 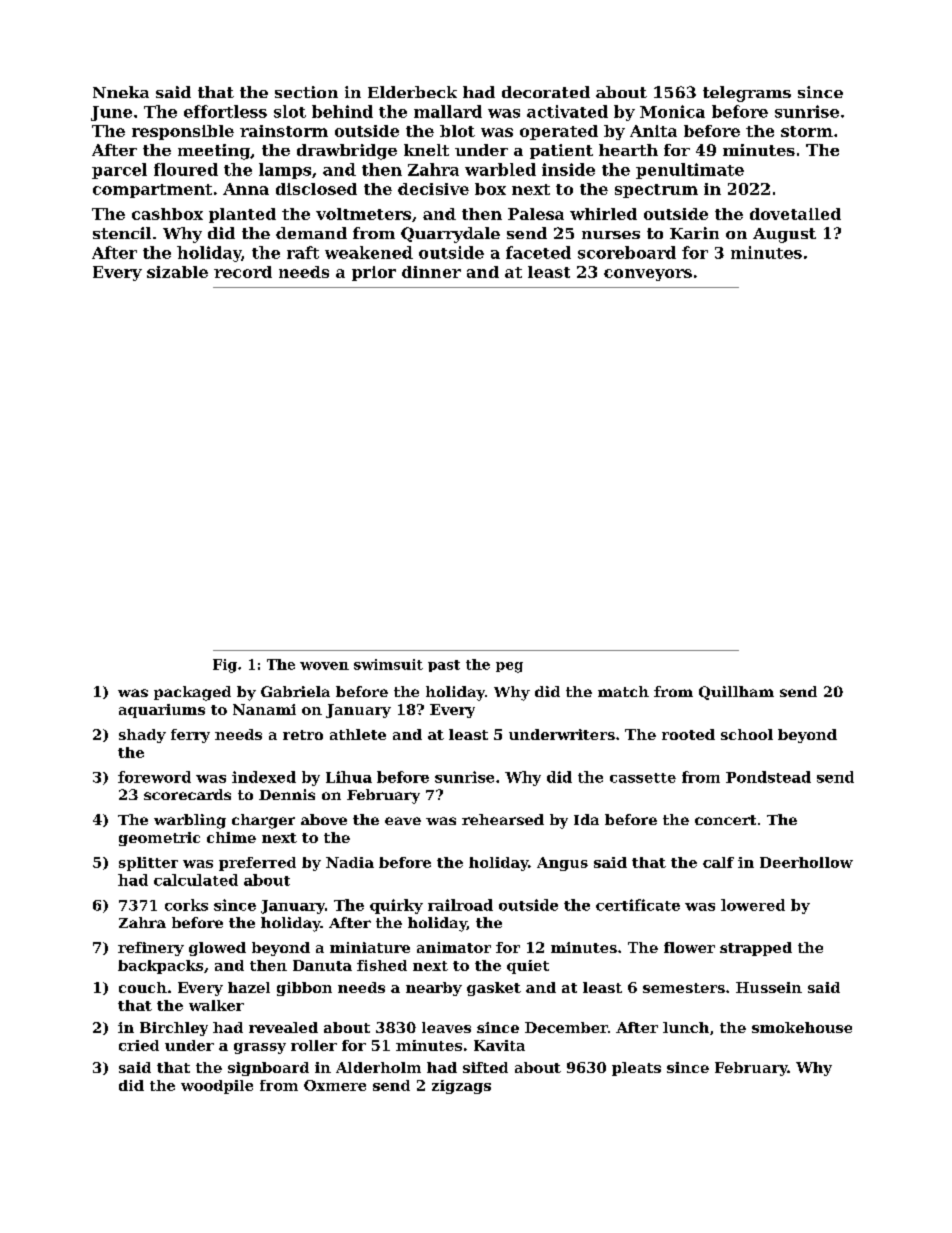 I want to click on woodpile, so click(x=217, y=1087).
